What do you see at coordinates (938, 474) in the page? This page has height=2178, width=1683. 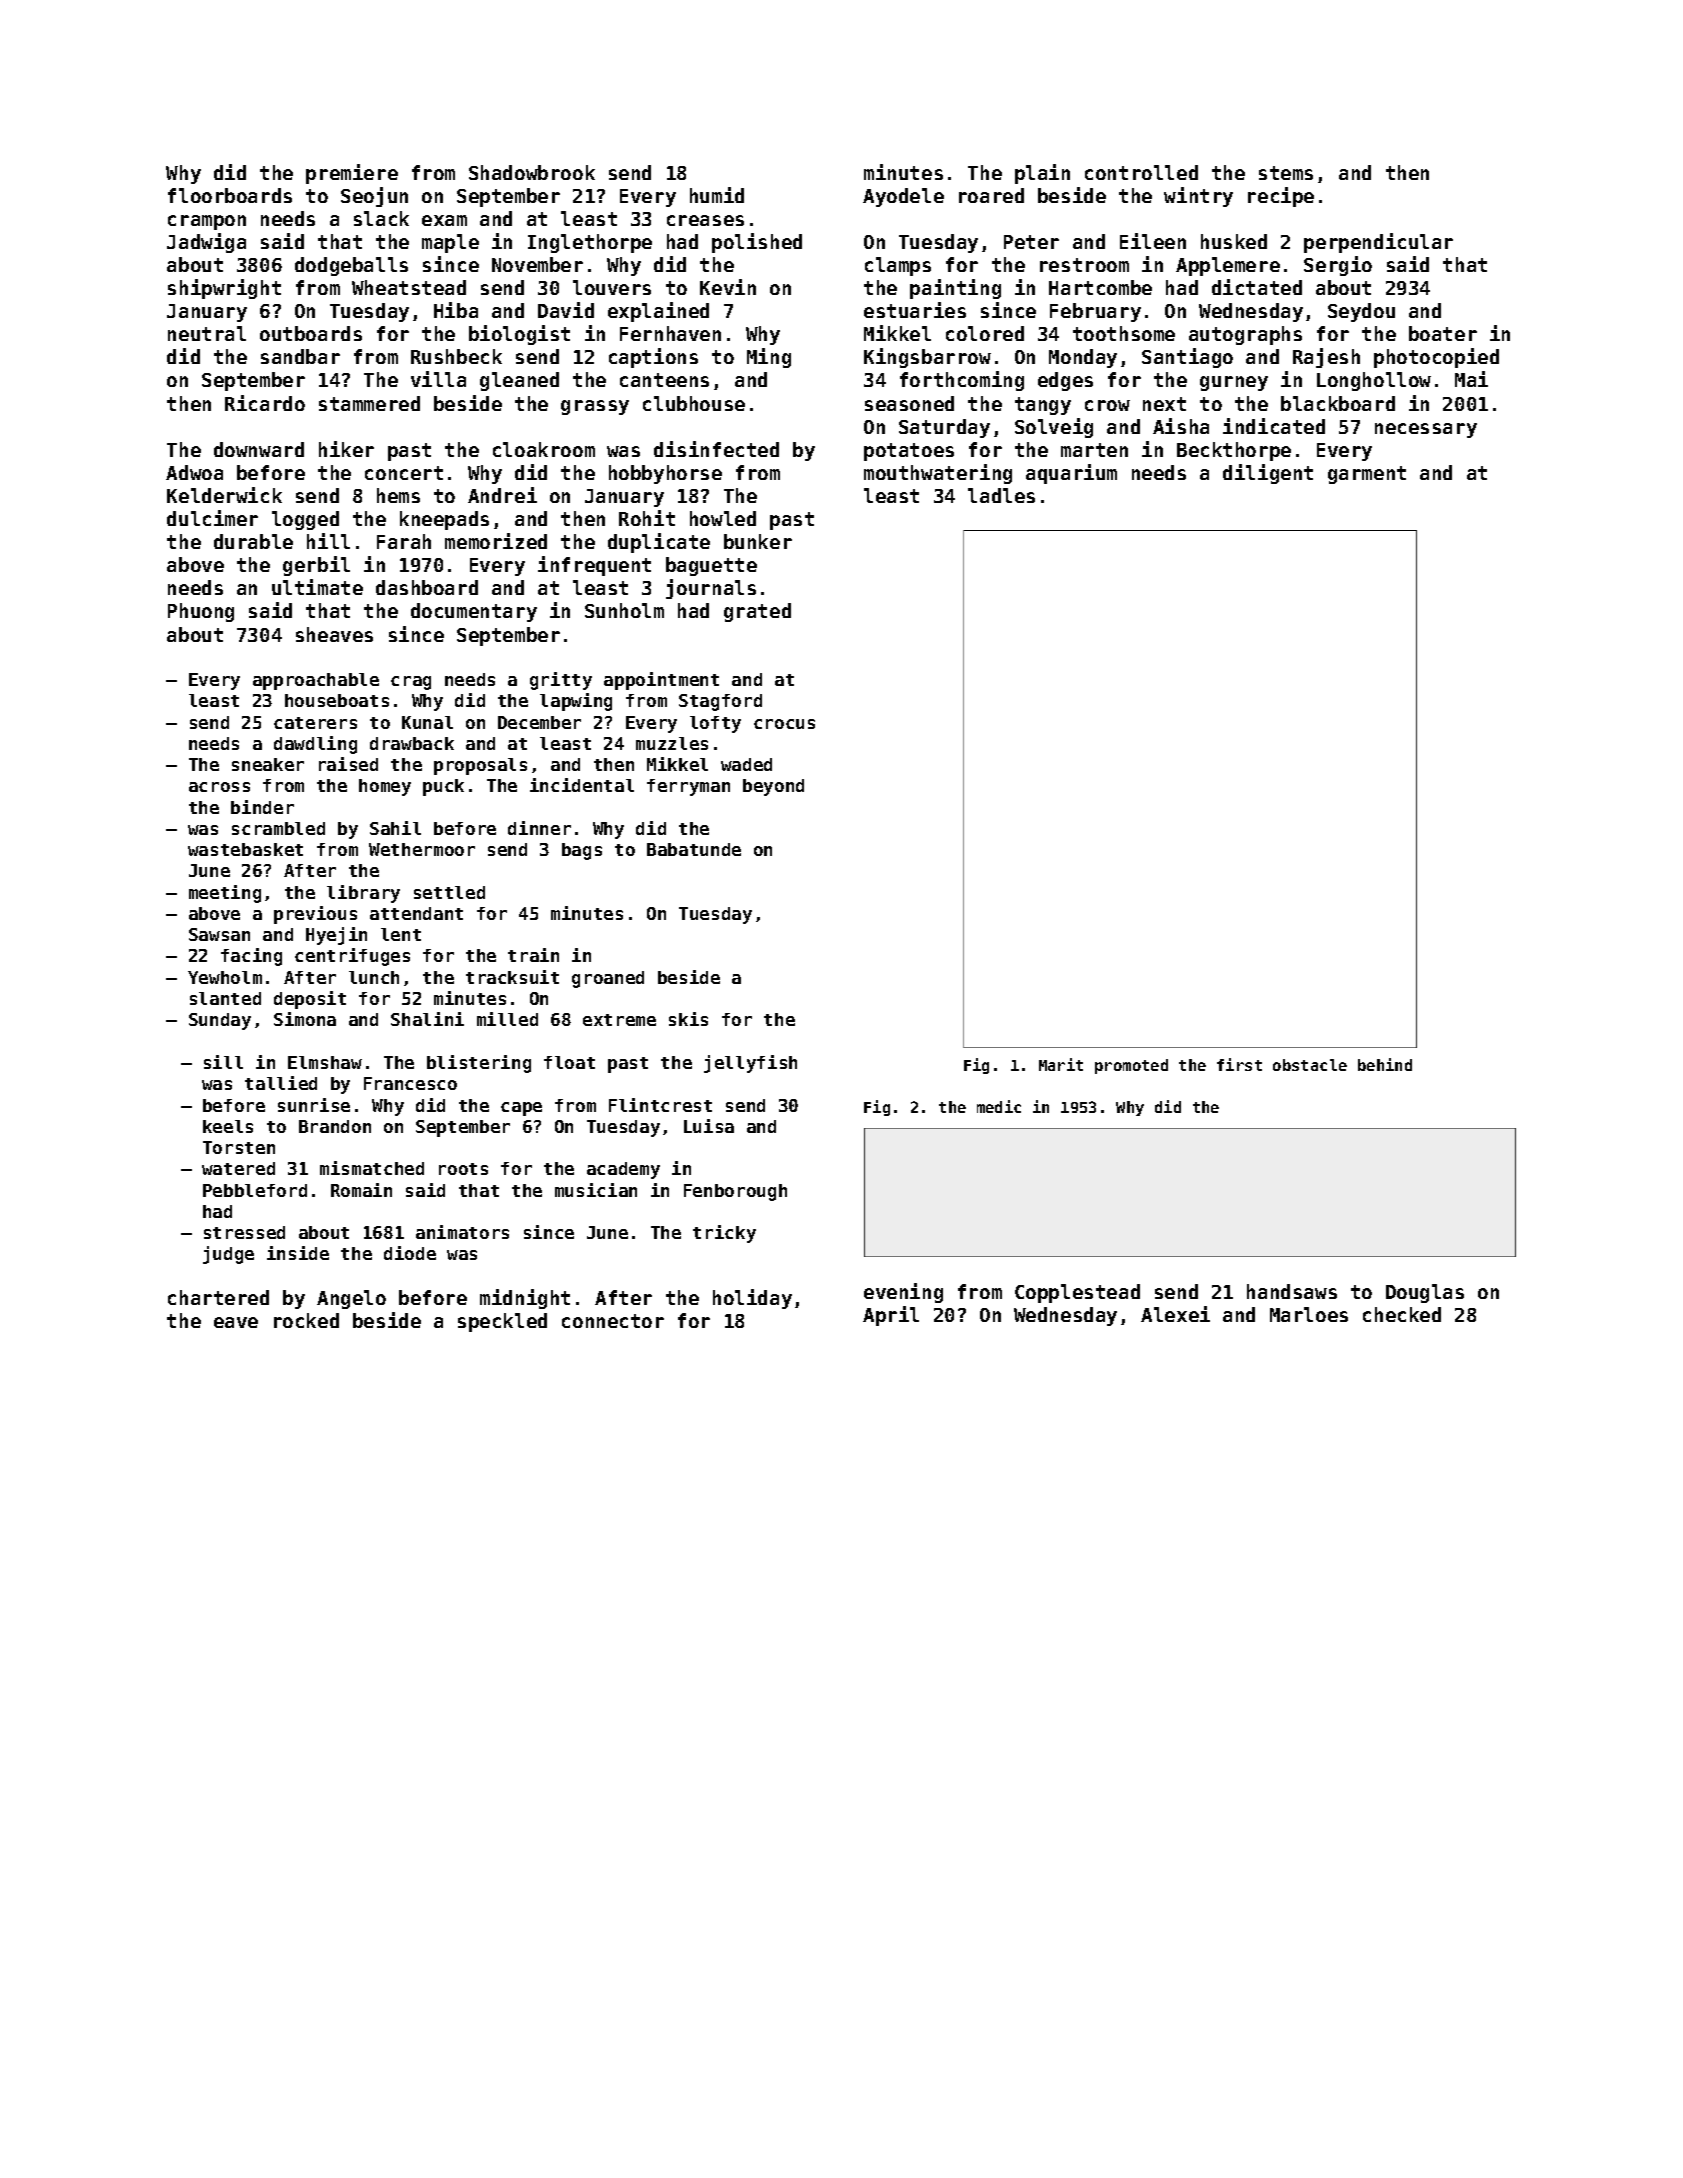 I see `mouthwatering` at bounding box center [938, 474].
